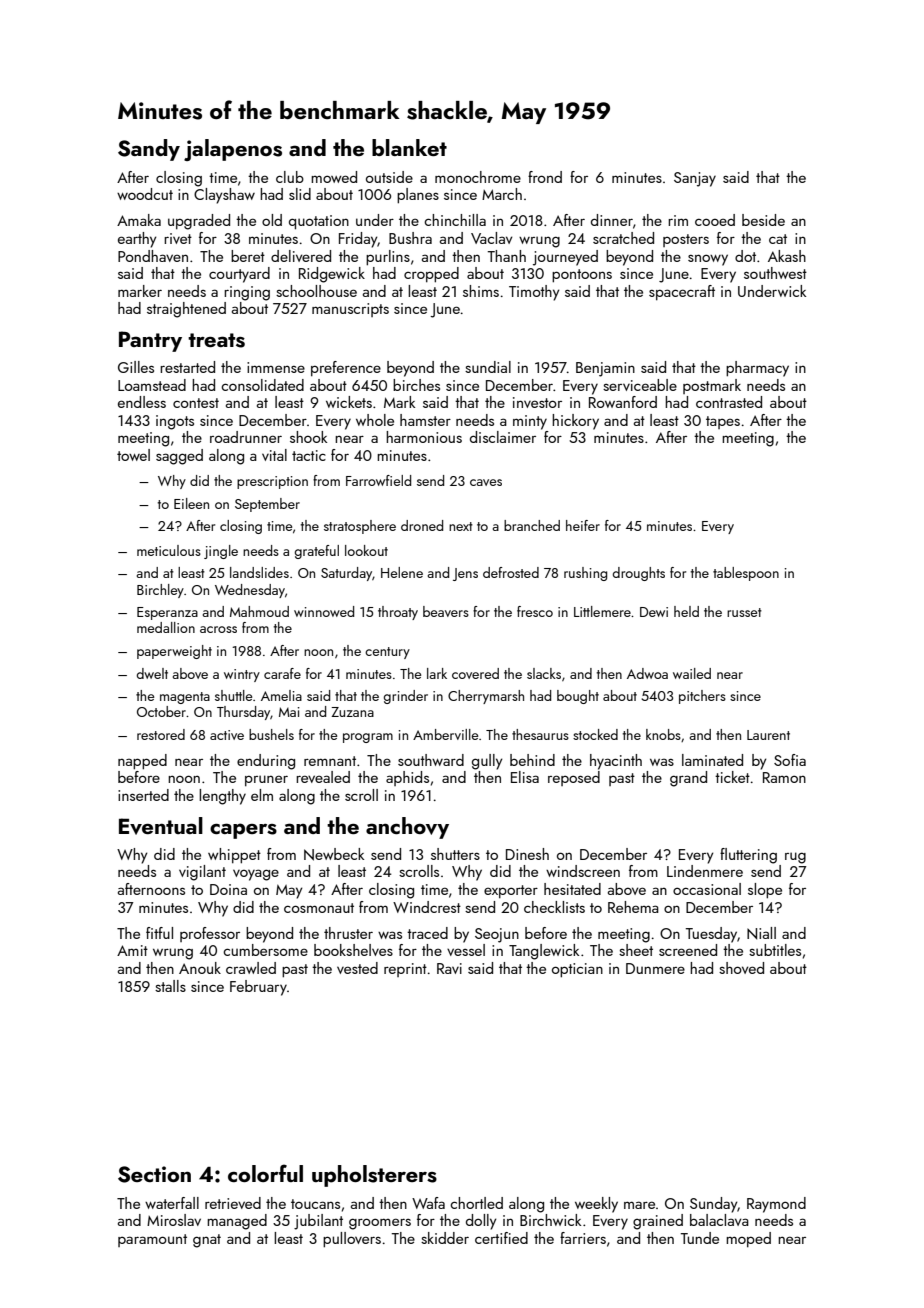 This page has height=1308, width=924. What do you see at coordinates (757, 369) in the page?
I see `pharmacy` at bounding box center [757, 369].
